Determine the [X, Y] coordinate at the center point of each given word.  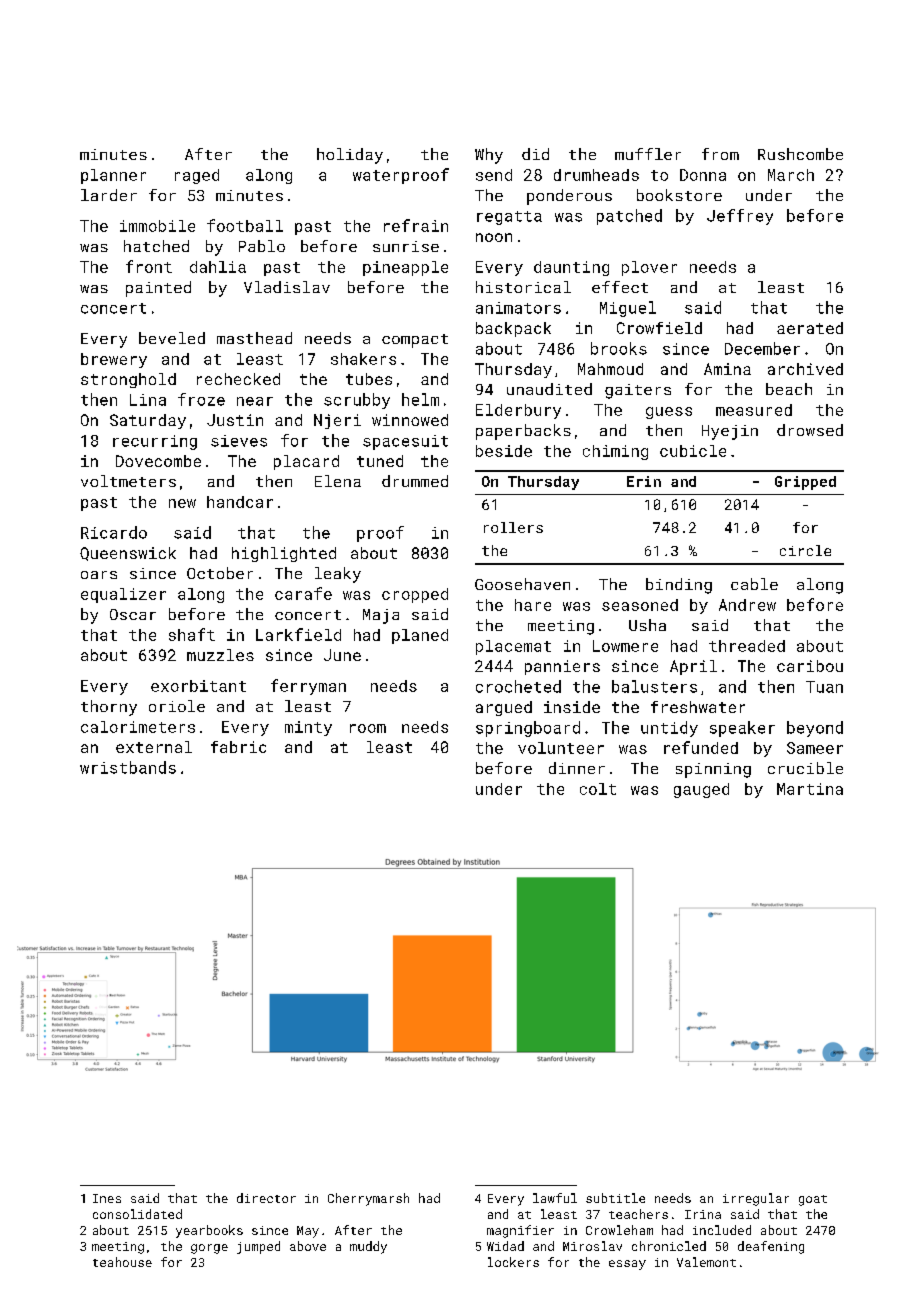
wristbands [128, 767]
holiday [350, 156]
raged [197, 176]
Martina [810, 789]
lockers [513, 1262]
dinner [577, 768]
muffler [648, 154]
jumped [258, 1247]
